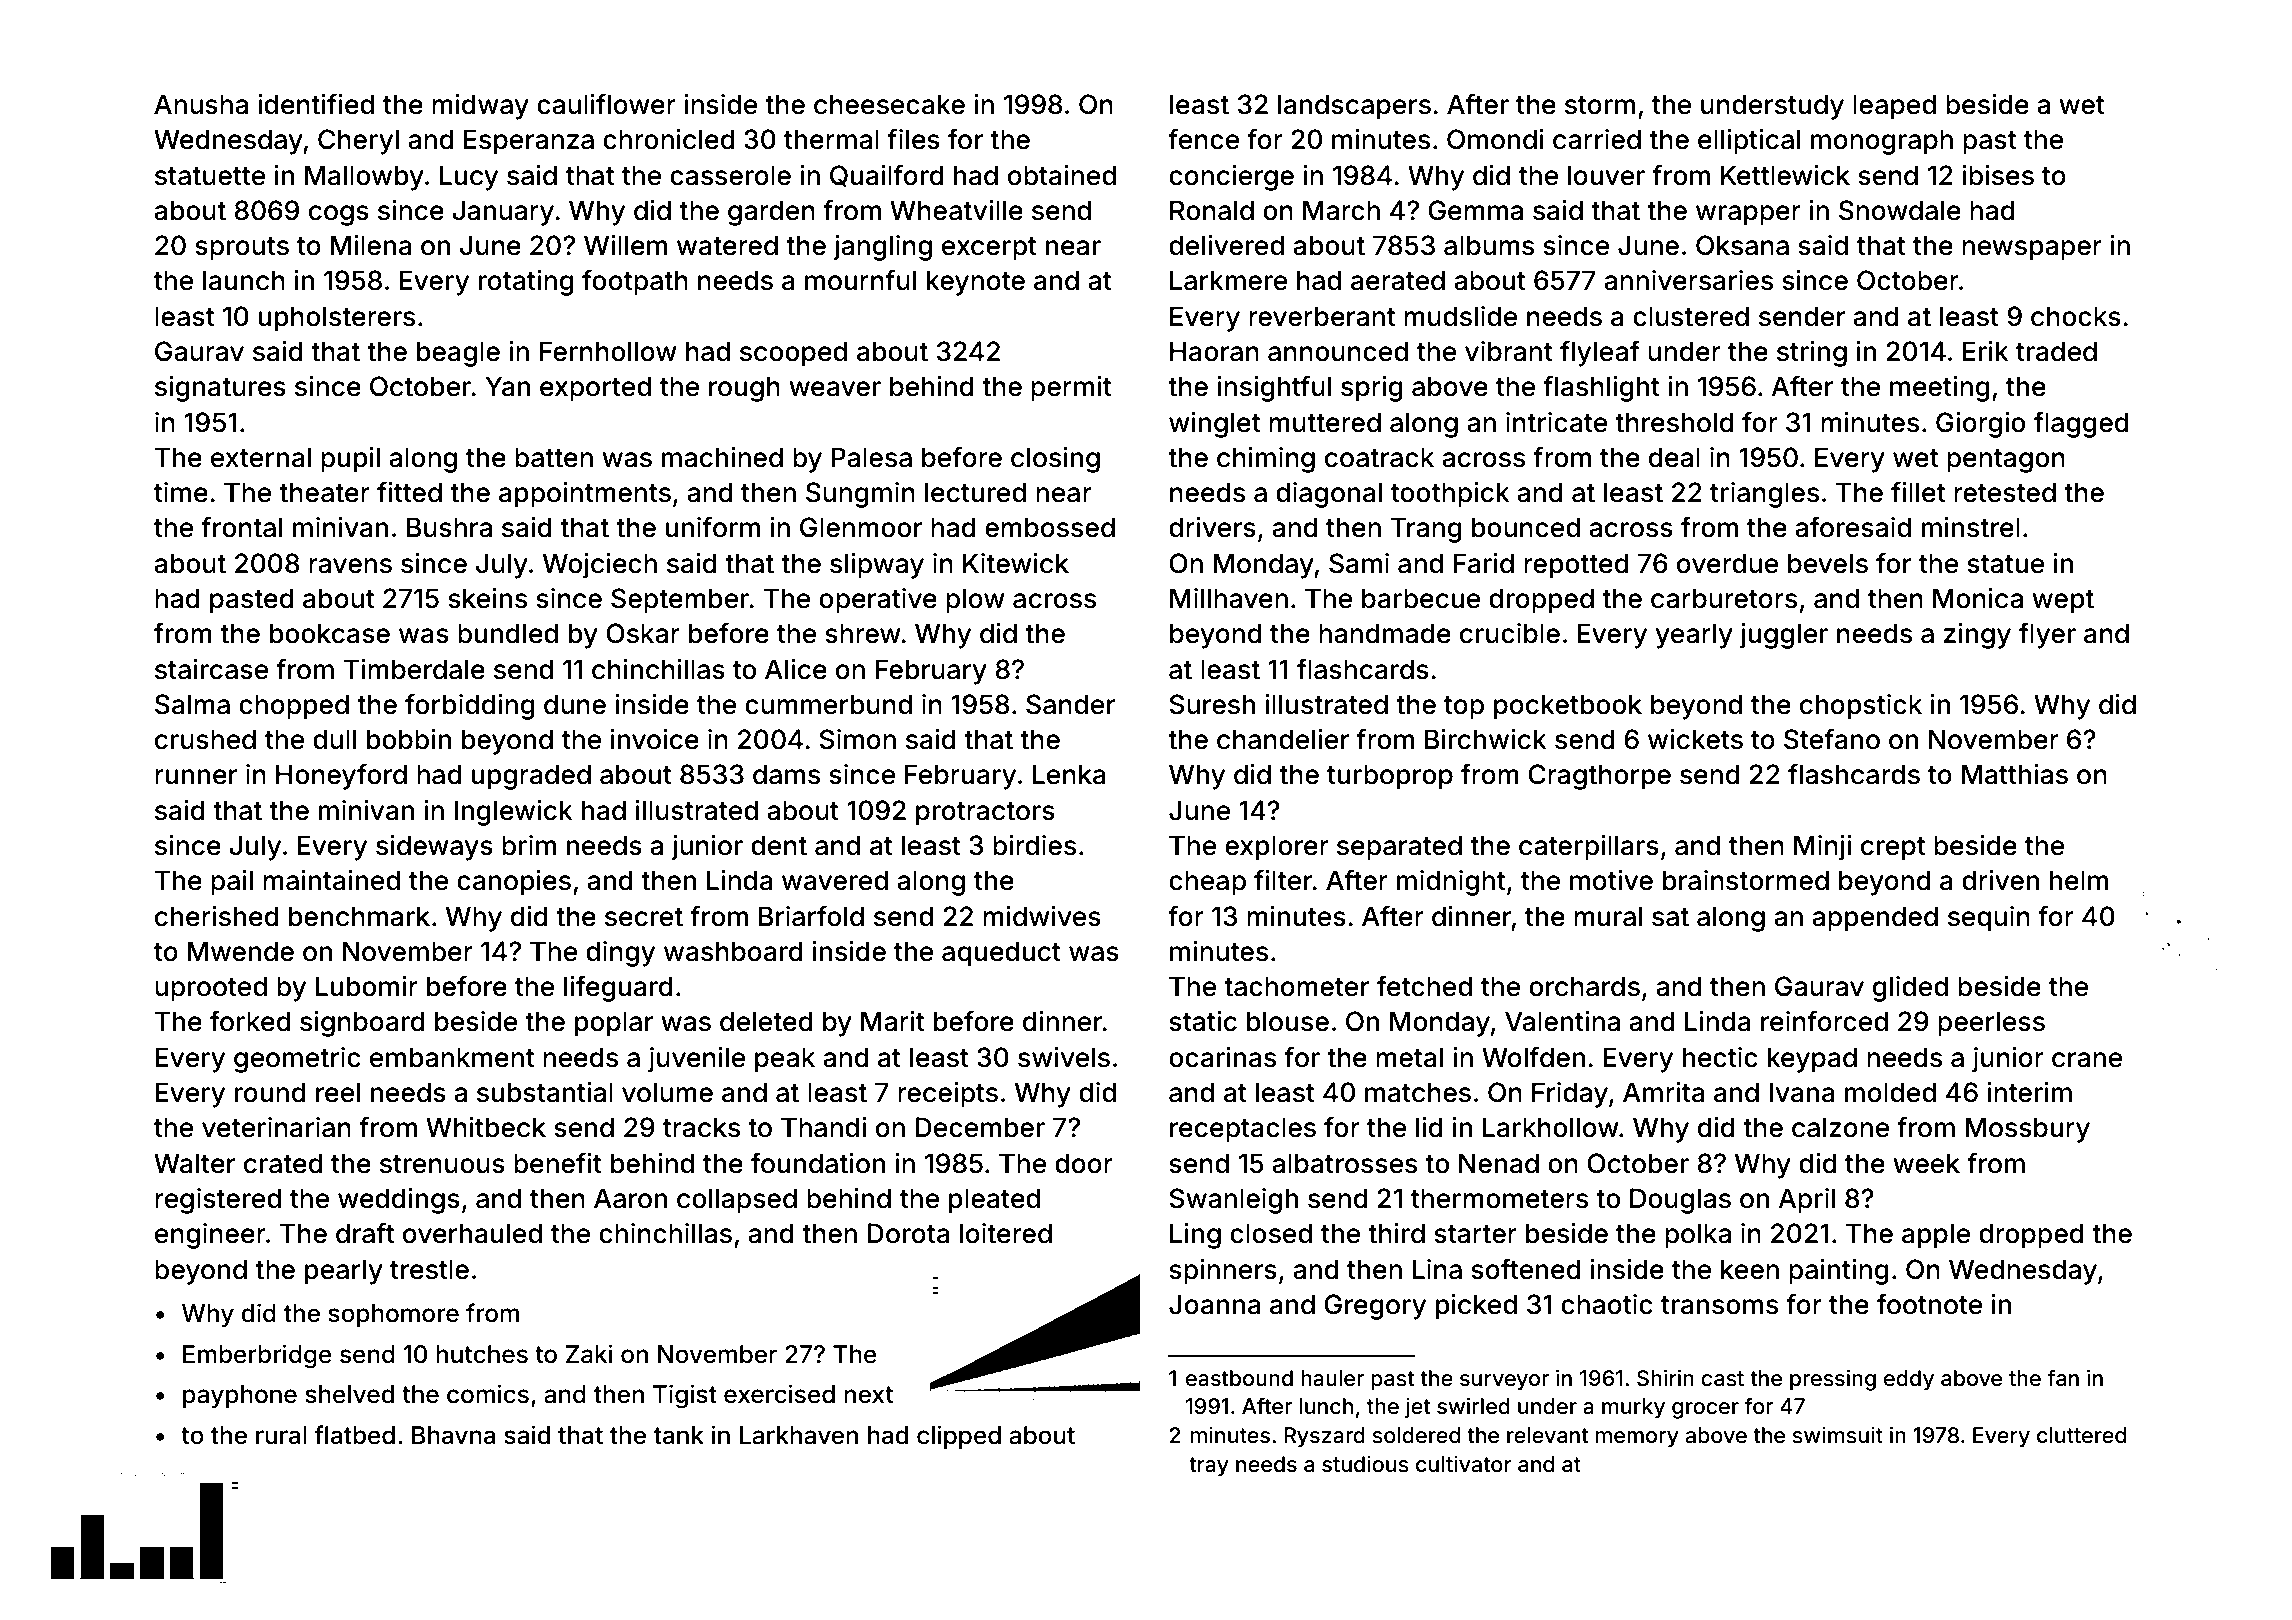  What do you see at coordinates (480, 107) in the page?
I see `midway` at bounding box center [480, 107].
